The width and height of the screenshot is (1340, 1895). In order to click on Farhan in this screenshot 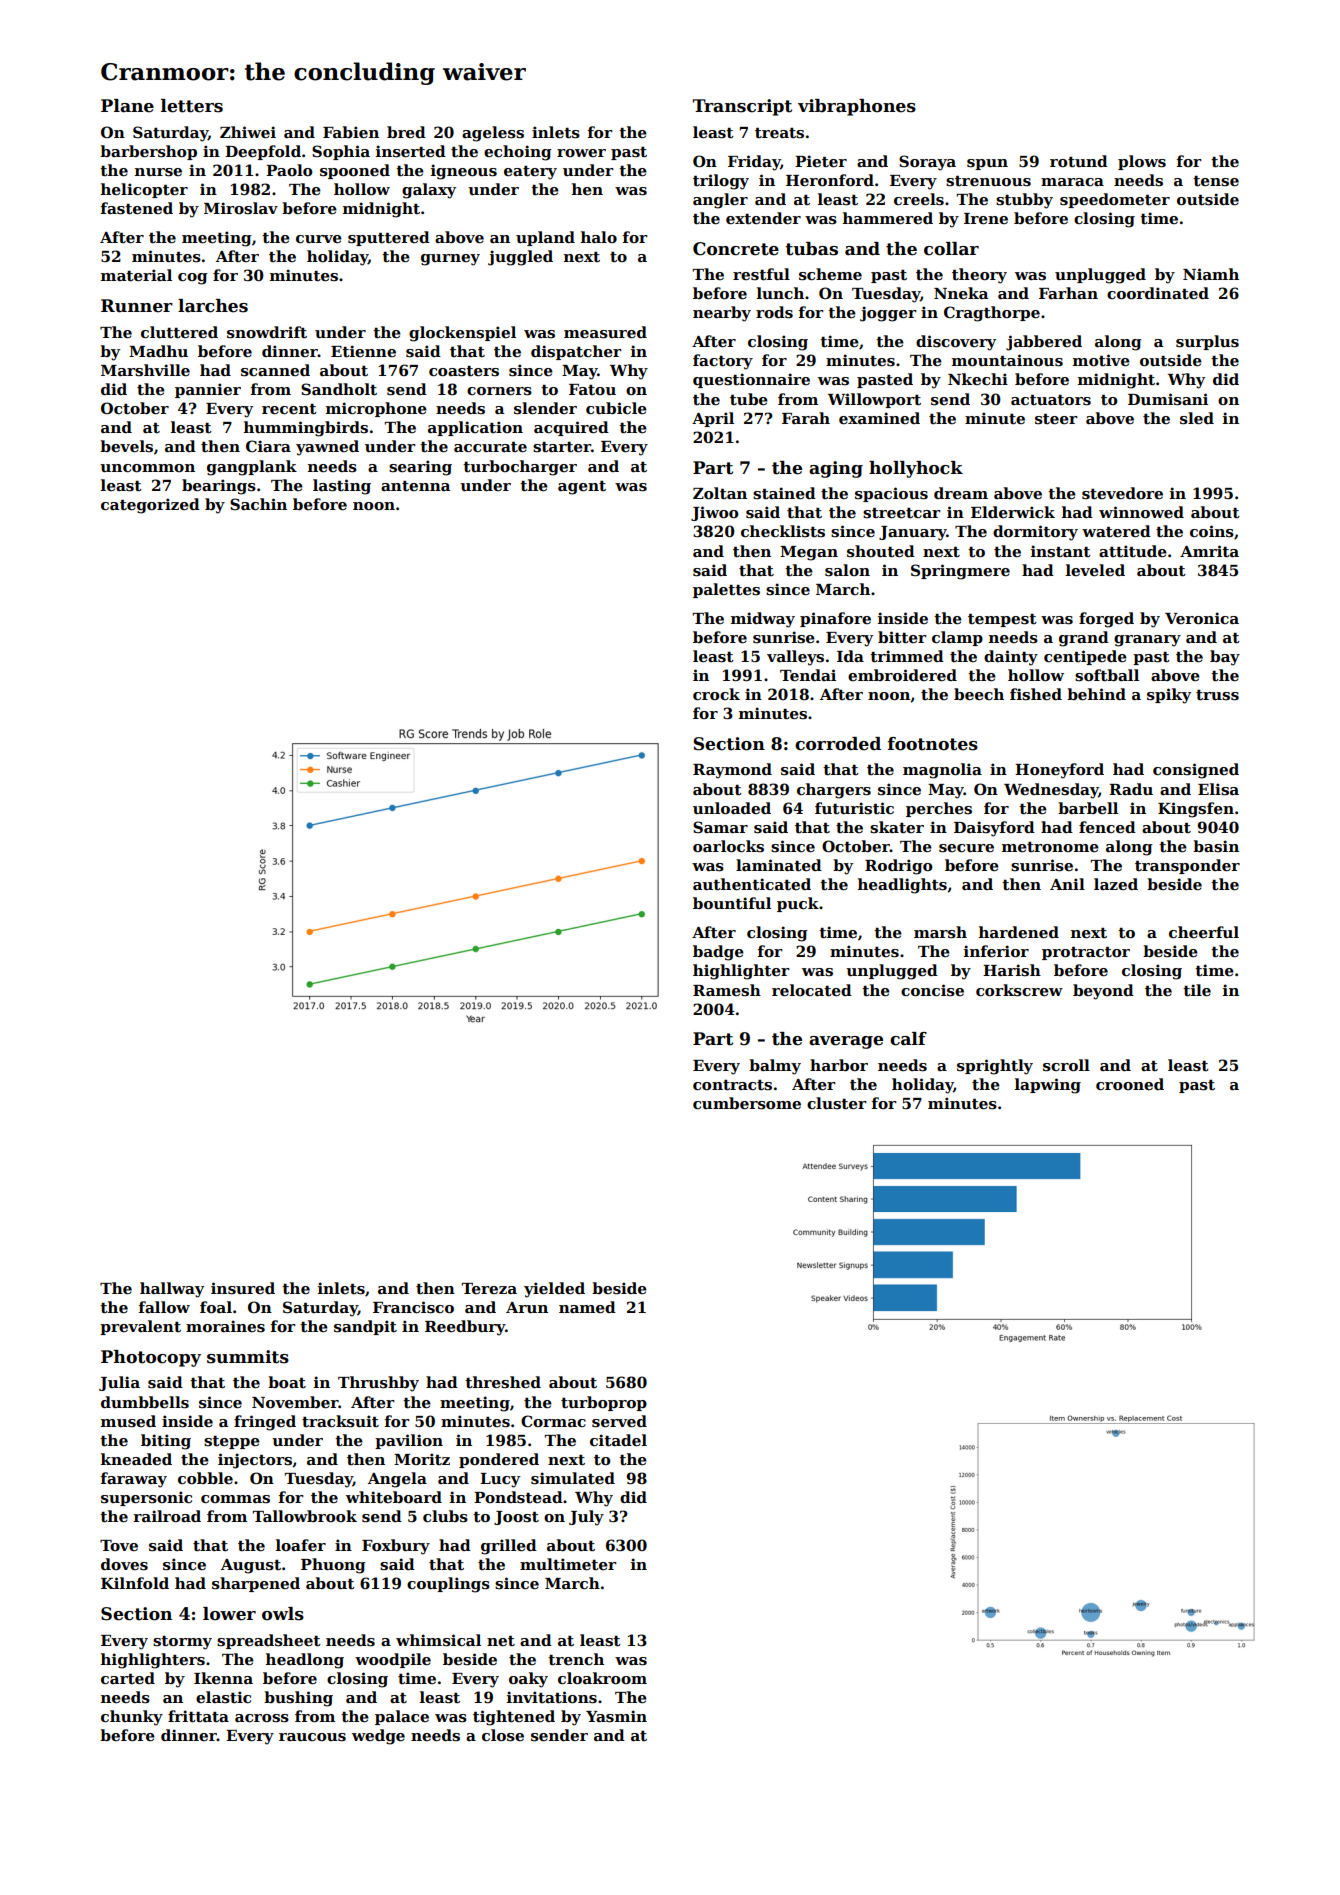, I will do `click(1068, 293)`.
